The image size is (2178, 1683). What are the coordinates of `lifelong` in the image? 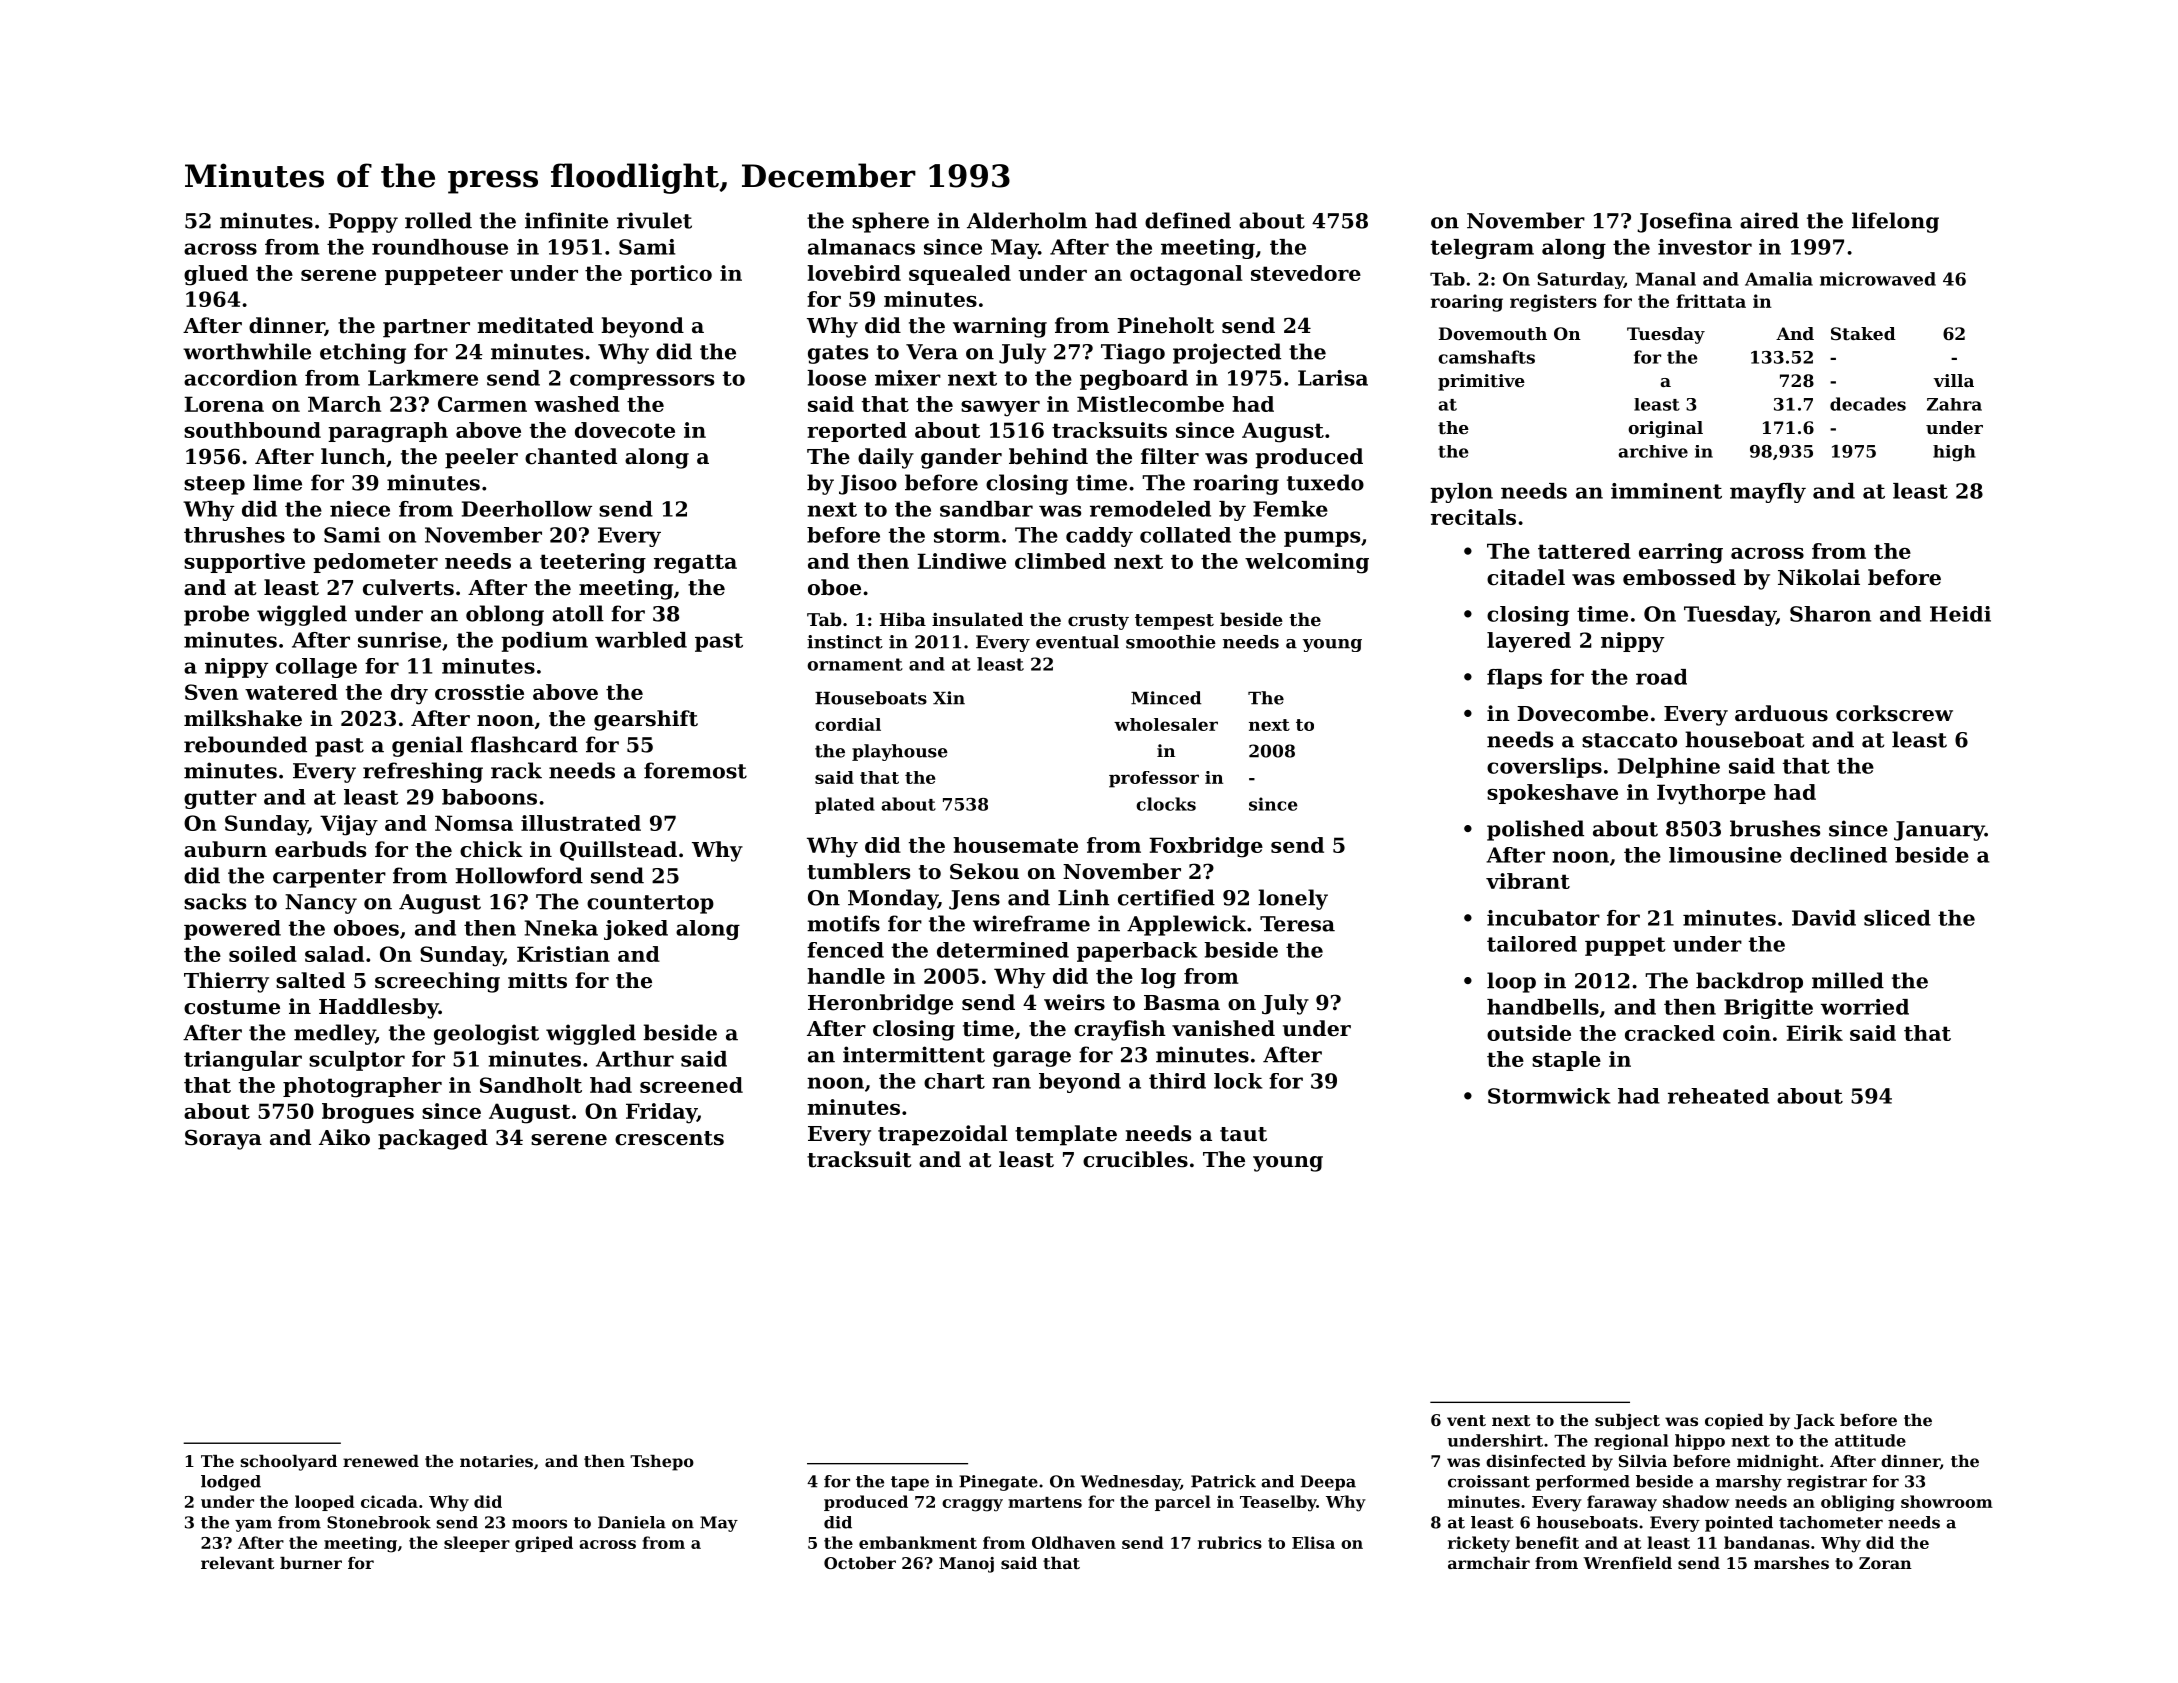 It's located at (1895, 222).
